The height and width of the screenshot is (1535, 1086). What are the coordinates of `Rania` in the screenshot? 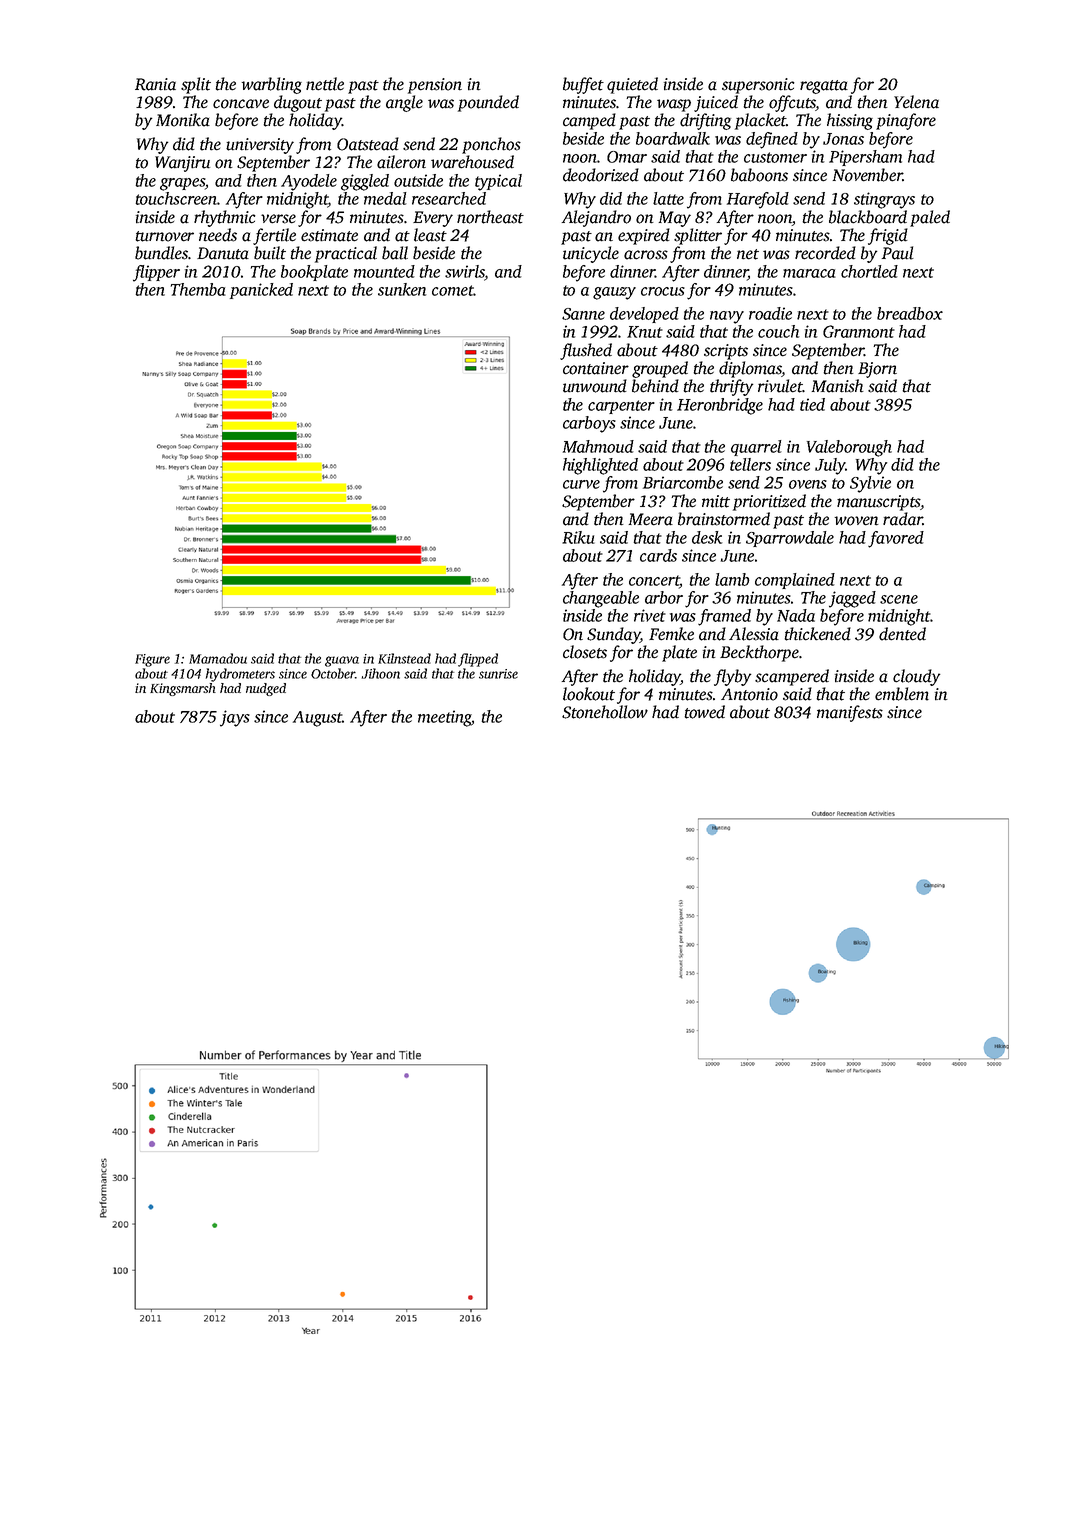 It's located at (155, 84).
